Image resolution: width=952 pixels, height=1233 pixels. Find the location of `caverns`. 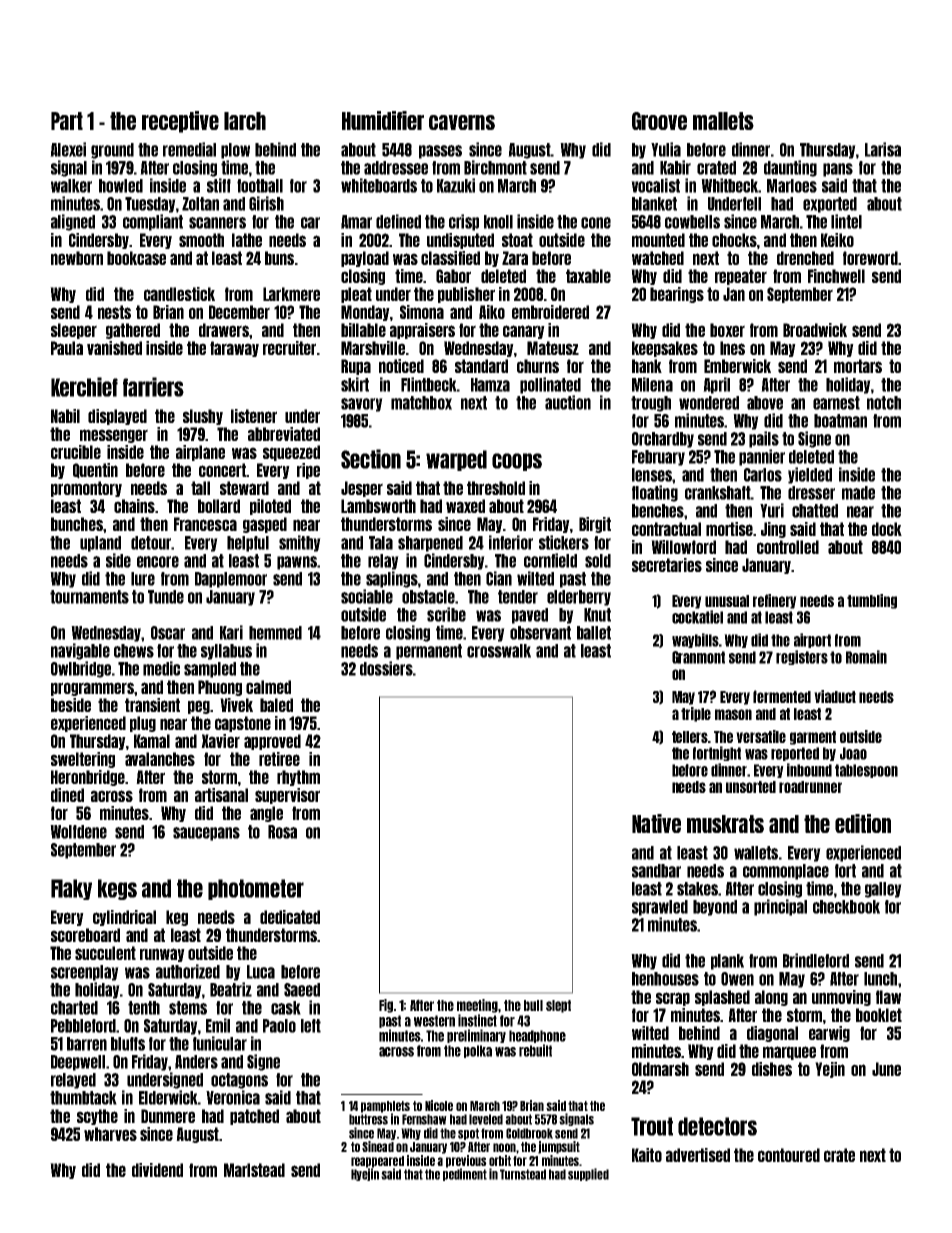

caverns is located at coordinates (462, 122).
